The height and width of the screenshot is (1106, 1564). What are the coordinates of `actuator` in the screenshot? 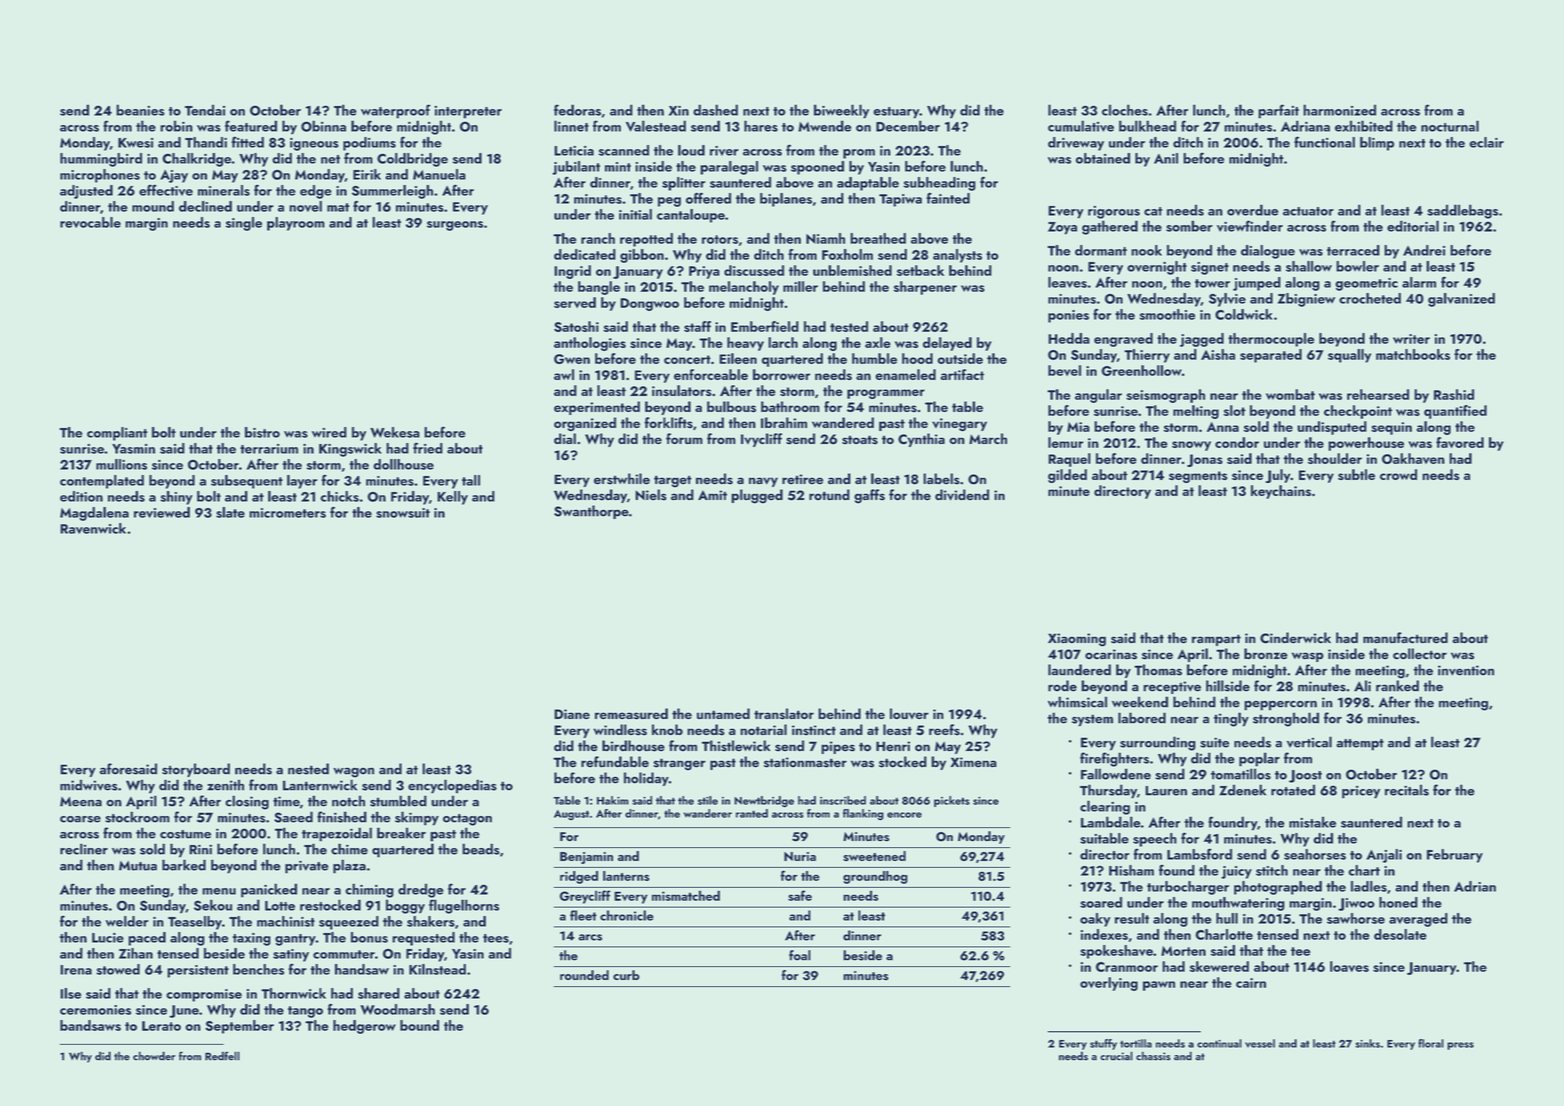 It's located at (1308, 211).
